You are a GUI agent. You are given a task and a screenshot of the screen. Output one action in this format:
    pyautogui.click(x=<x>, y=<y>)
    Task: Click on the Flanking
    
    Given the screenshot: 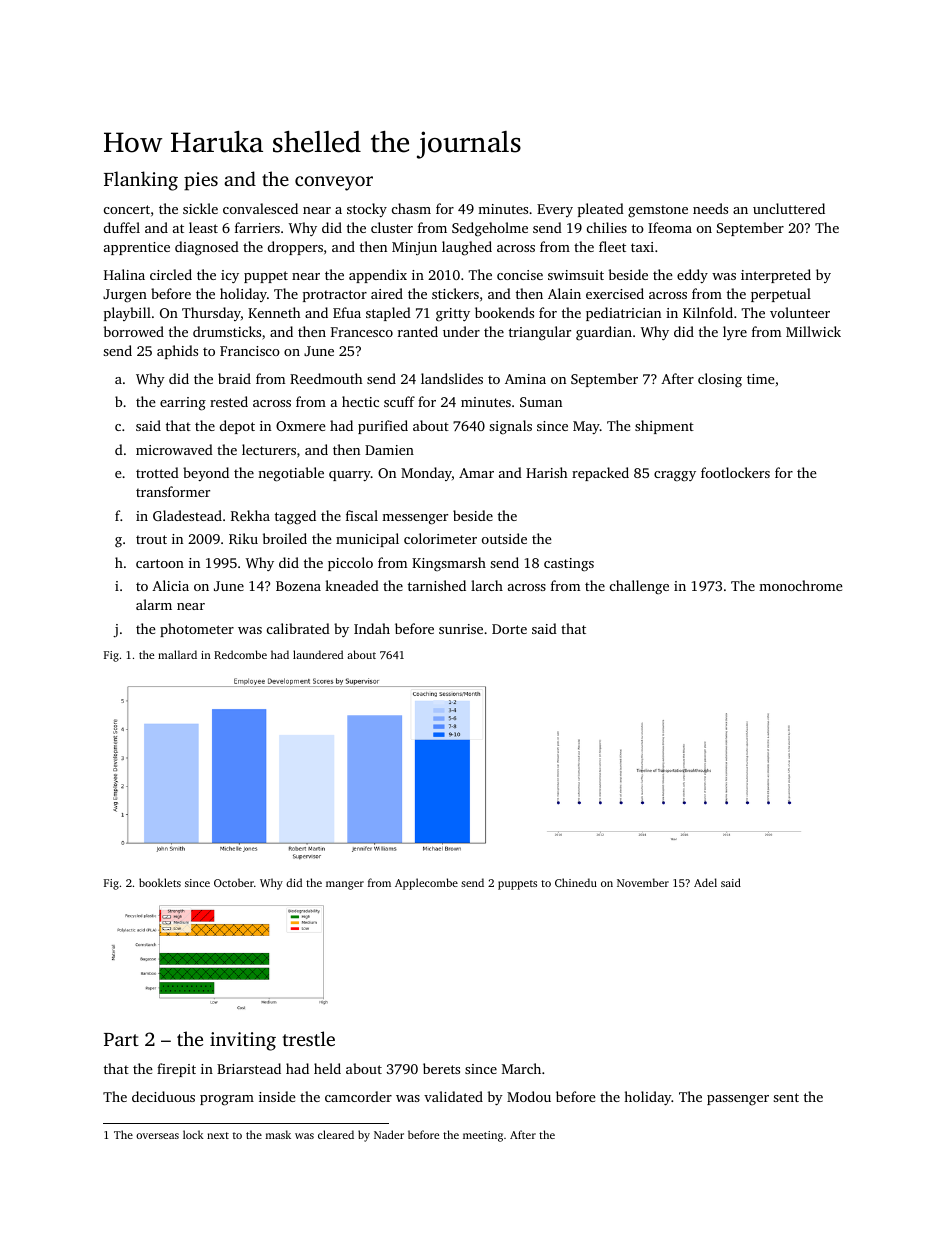 What is the action you would take?
    pyautogui.click(x=141, y=181)
